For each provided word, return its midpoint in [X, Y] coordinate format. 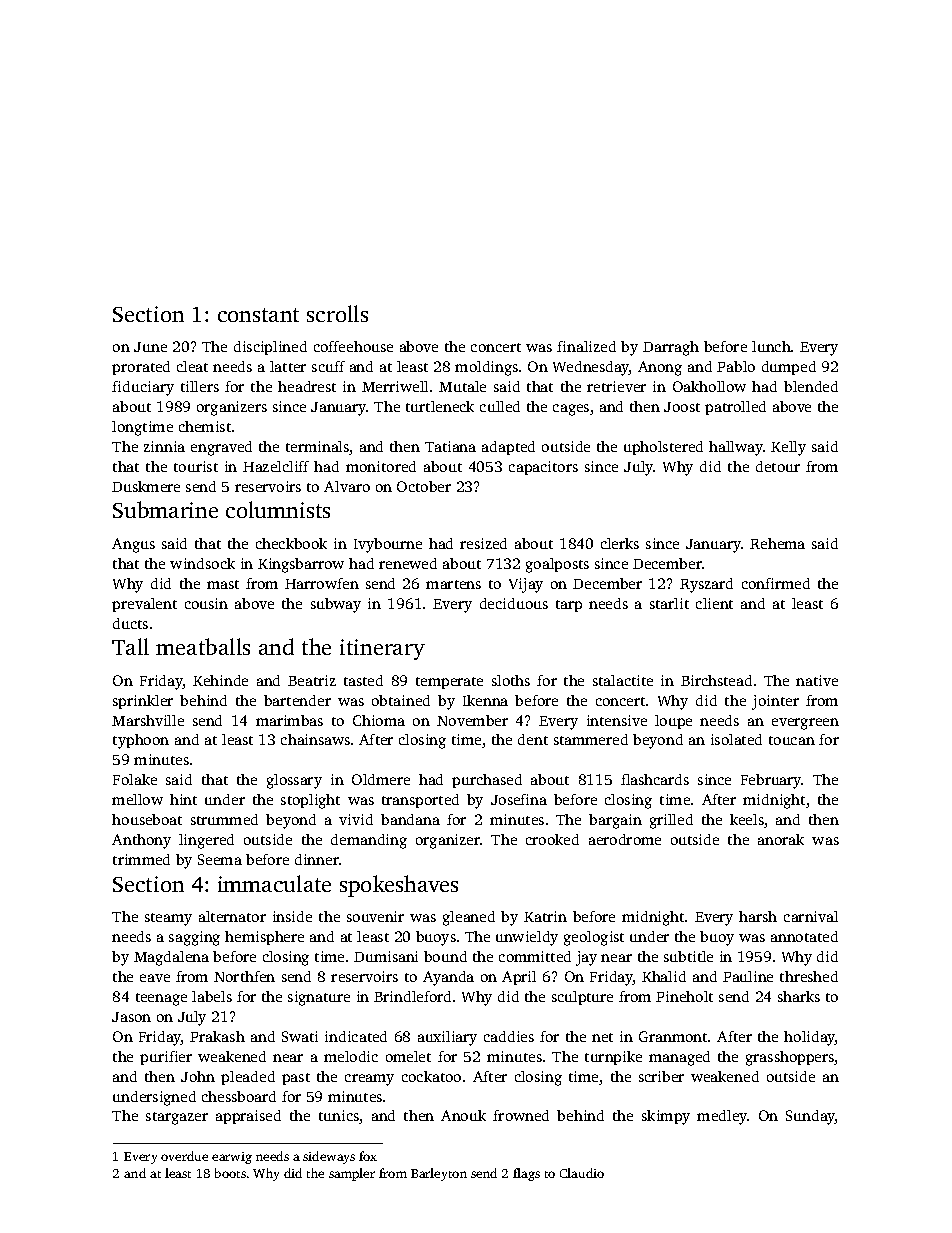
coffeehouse [353, 346]
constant [258, 315]
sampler [352, 1174]
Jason [131, 1017]
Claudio [582, 1173]
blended [811, 386]
